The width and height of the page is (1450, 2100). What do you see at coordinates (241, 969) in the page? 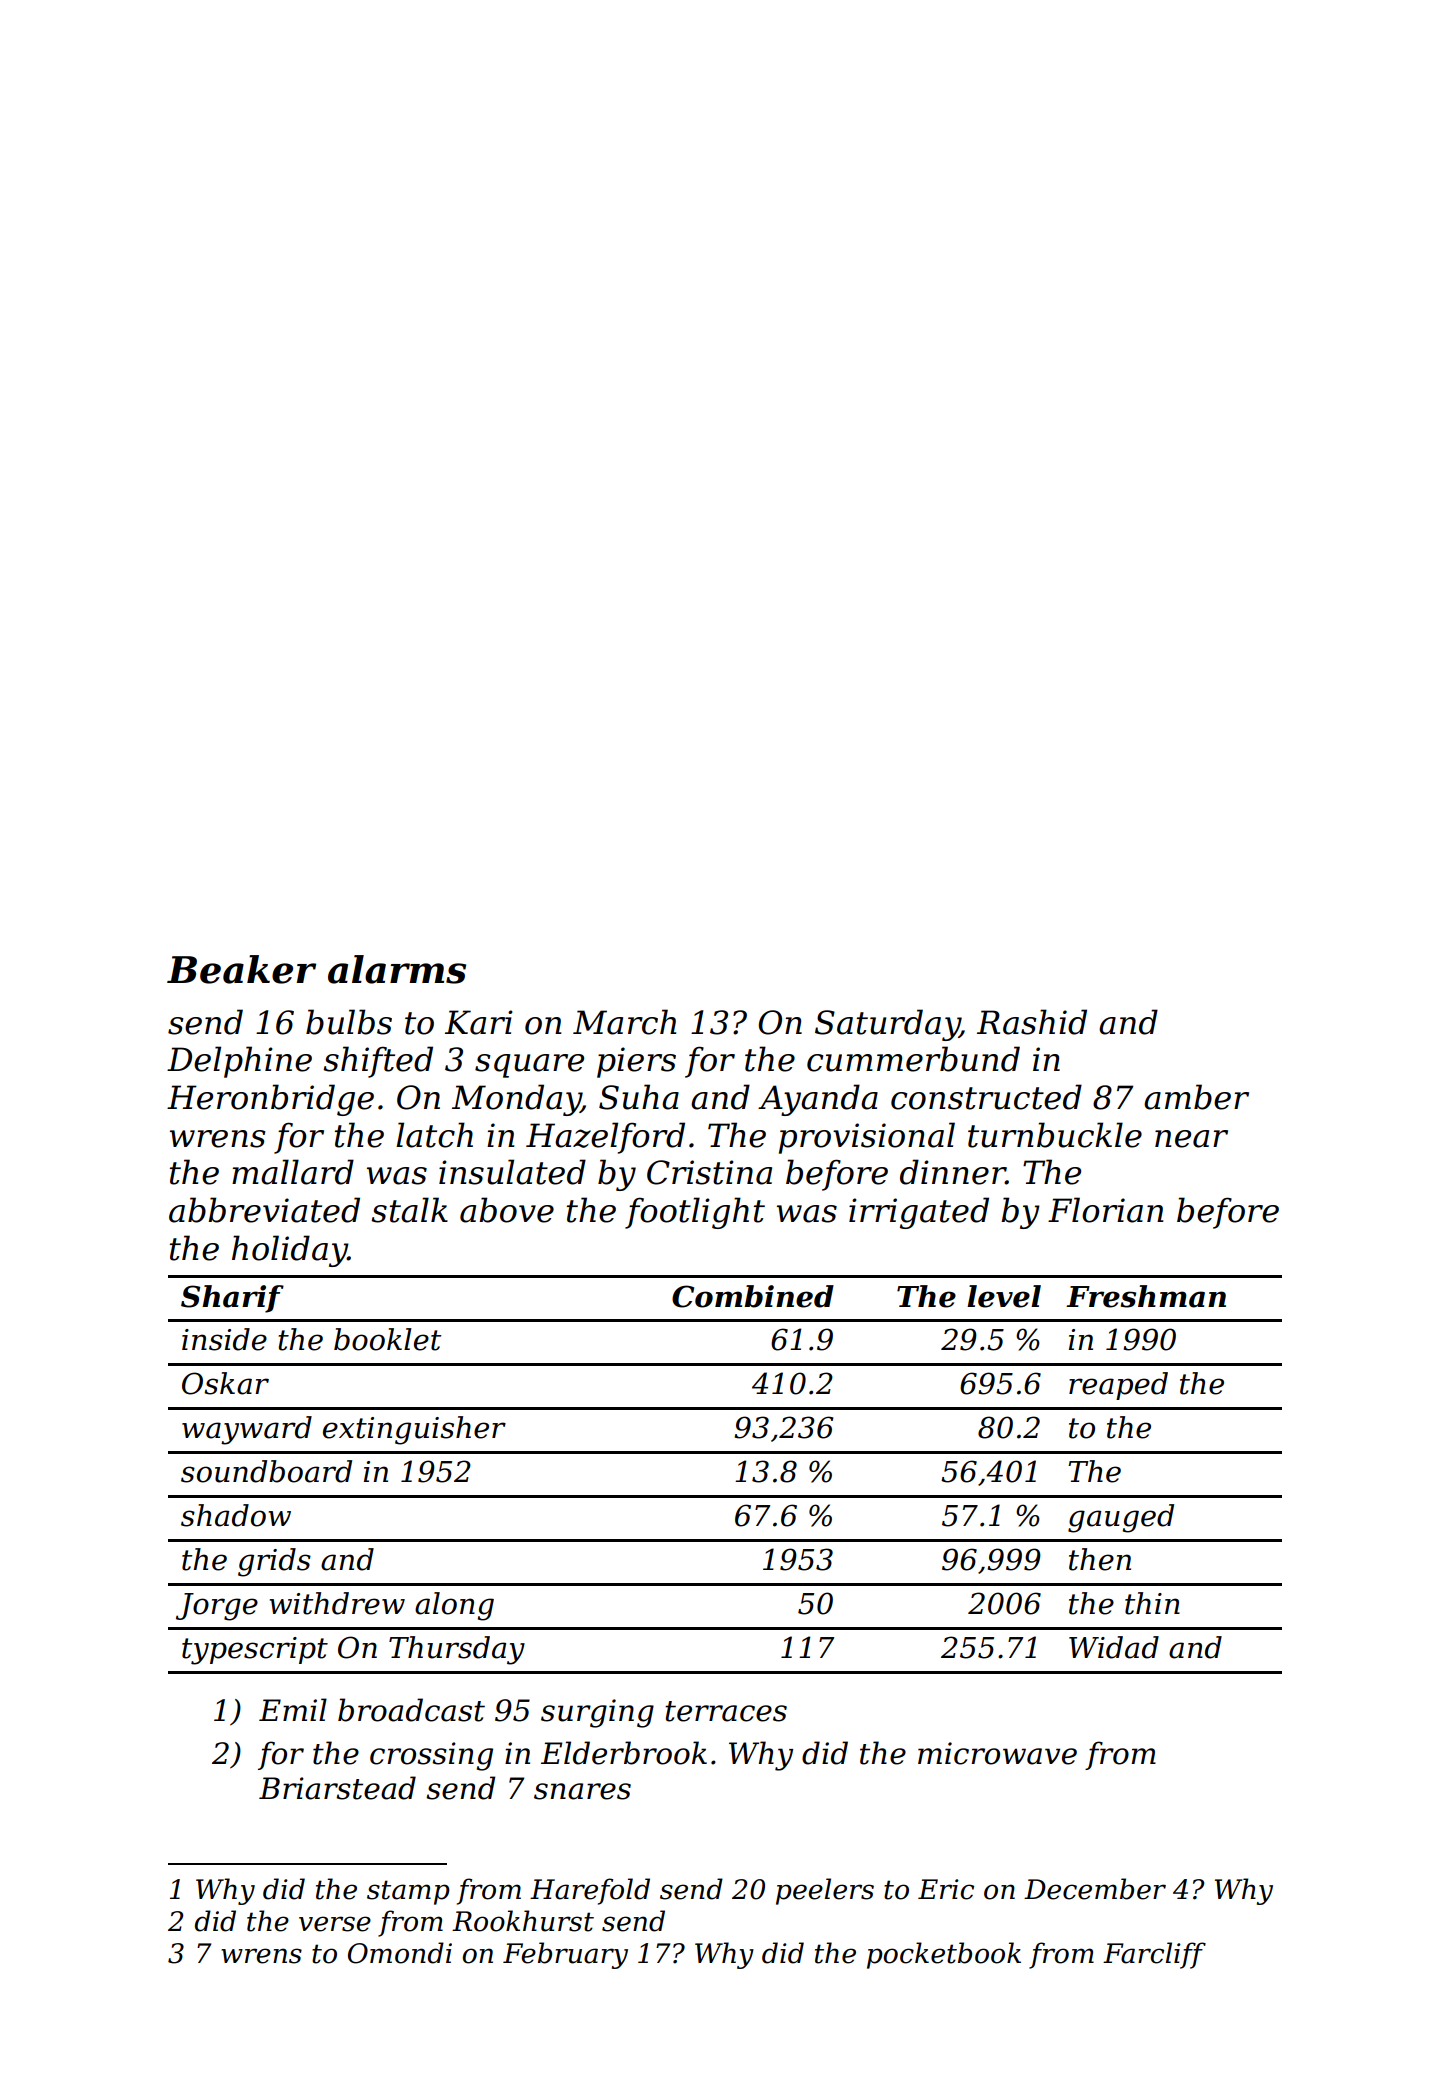
I see `Beaker` at bounding box center [241, 969].
